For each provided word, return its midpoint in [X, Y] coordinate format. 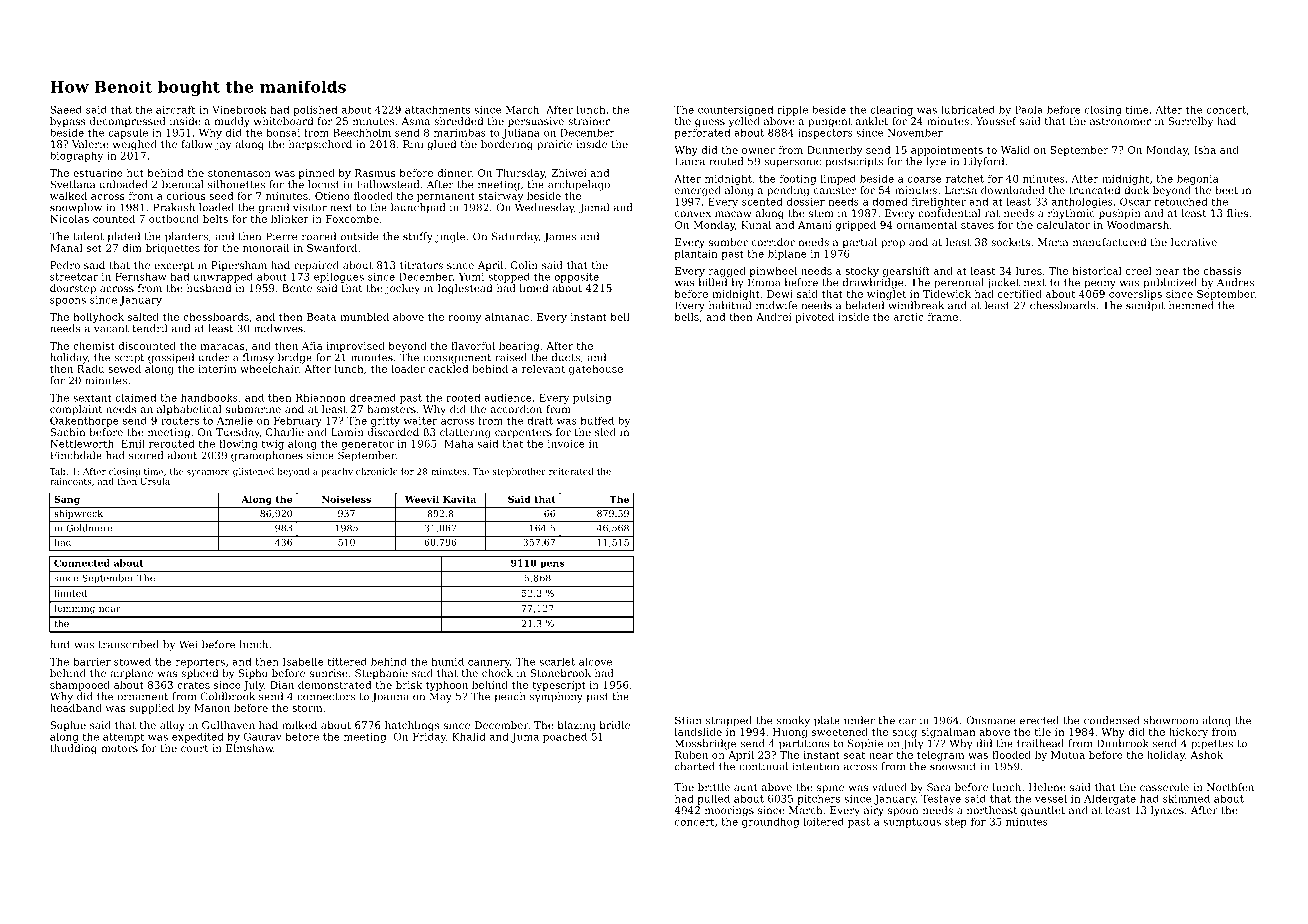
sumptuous [912, 823]
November [915, 132]
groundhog [770, 823]
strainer [589, 121]
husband [209, 288]
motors [119, 748]
